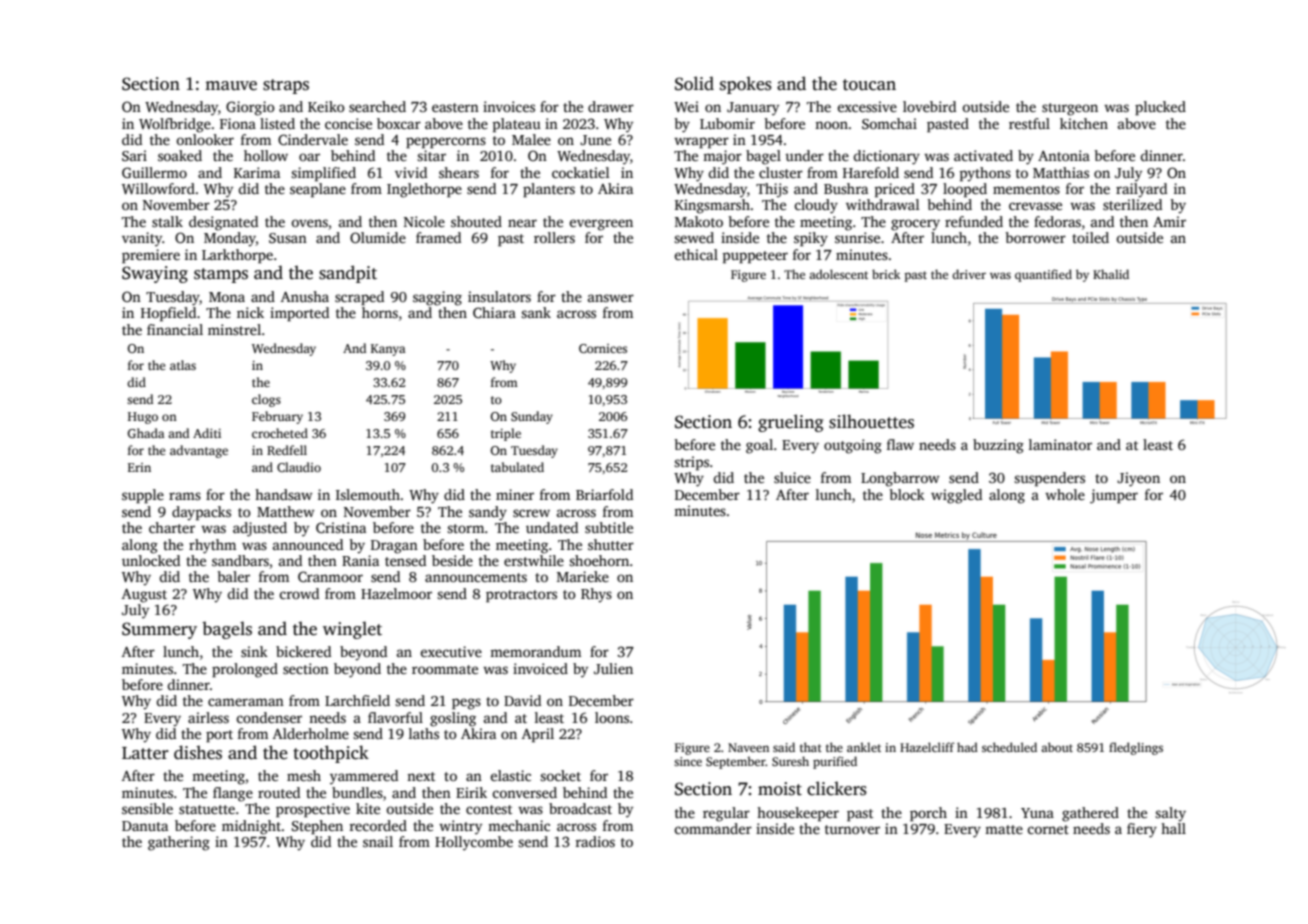  What do you see at coordinates (603, 348) in the screenshot?
I see `Cornices` at bounding box center [603, 348].
